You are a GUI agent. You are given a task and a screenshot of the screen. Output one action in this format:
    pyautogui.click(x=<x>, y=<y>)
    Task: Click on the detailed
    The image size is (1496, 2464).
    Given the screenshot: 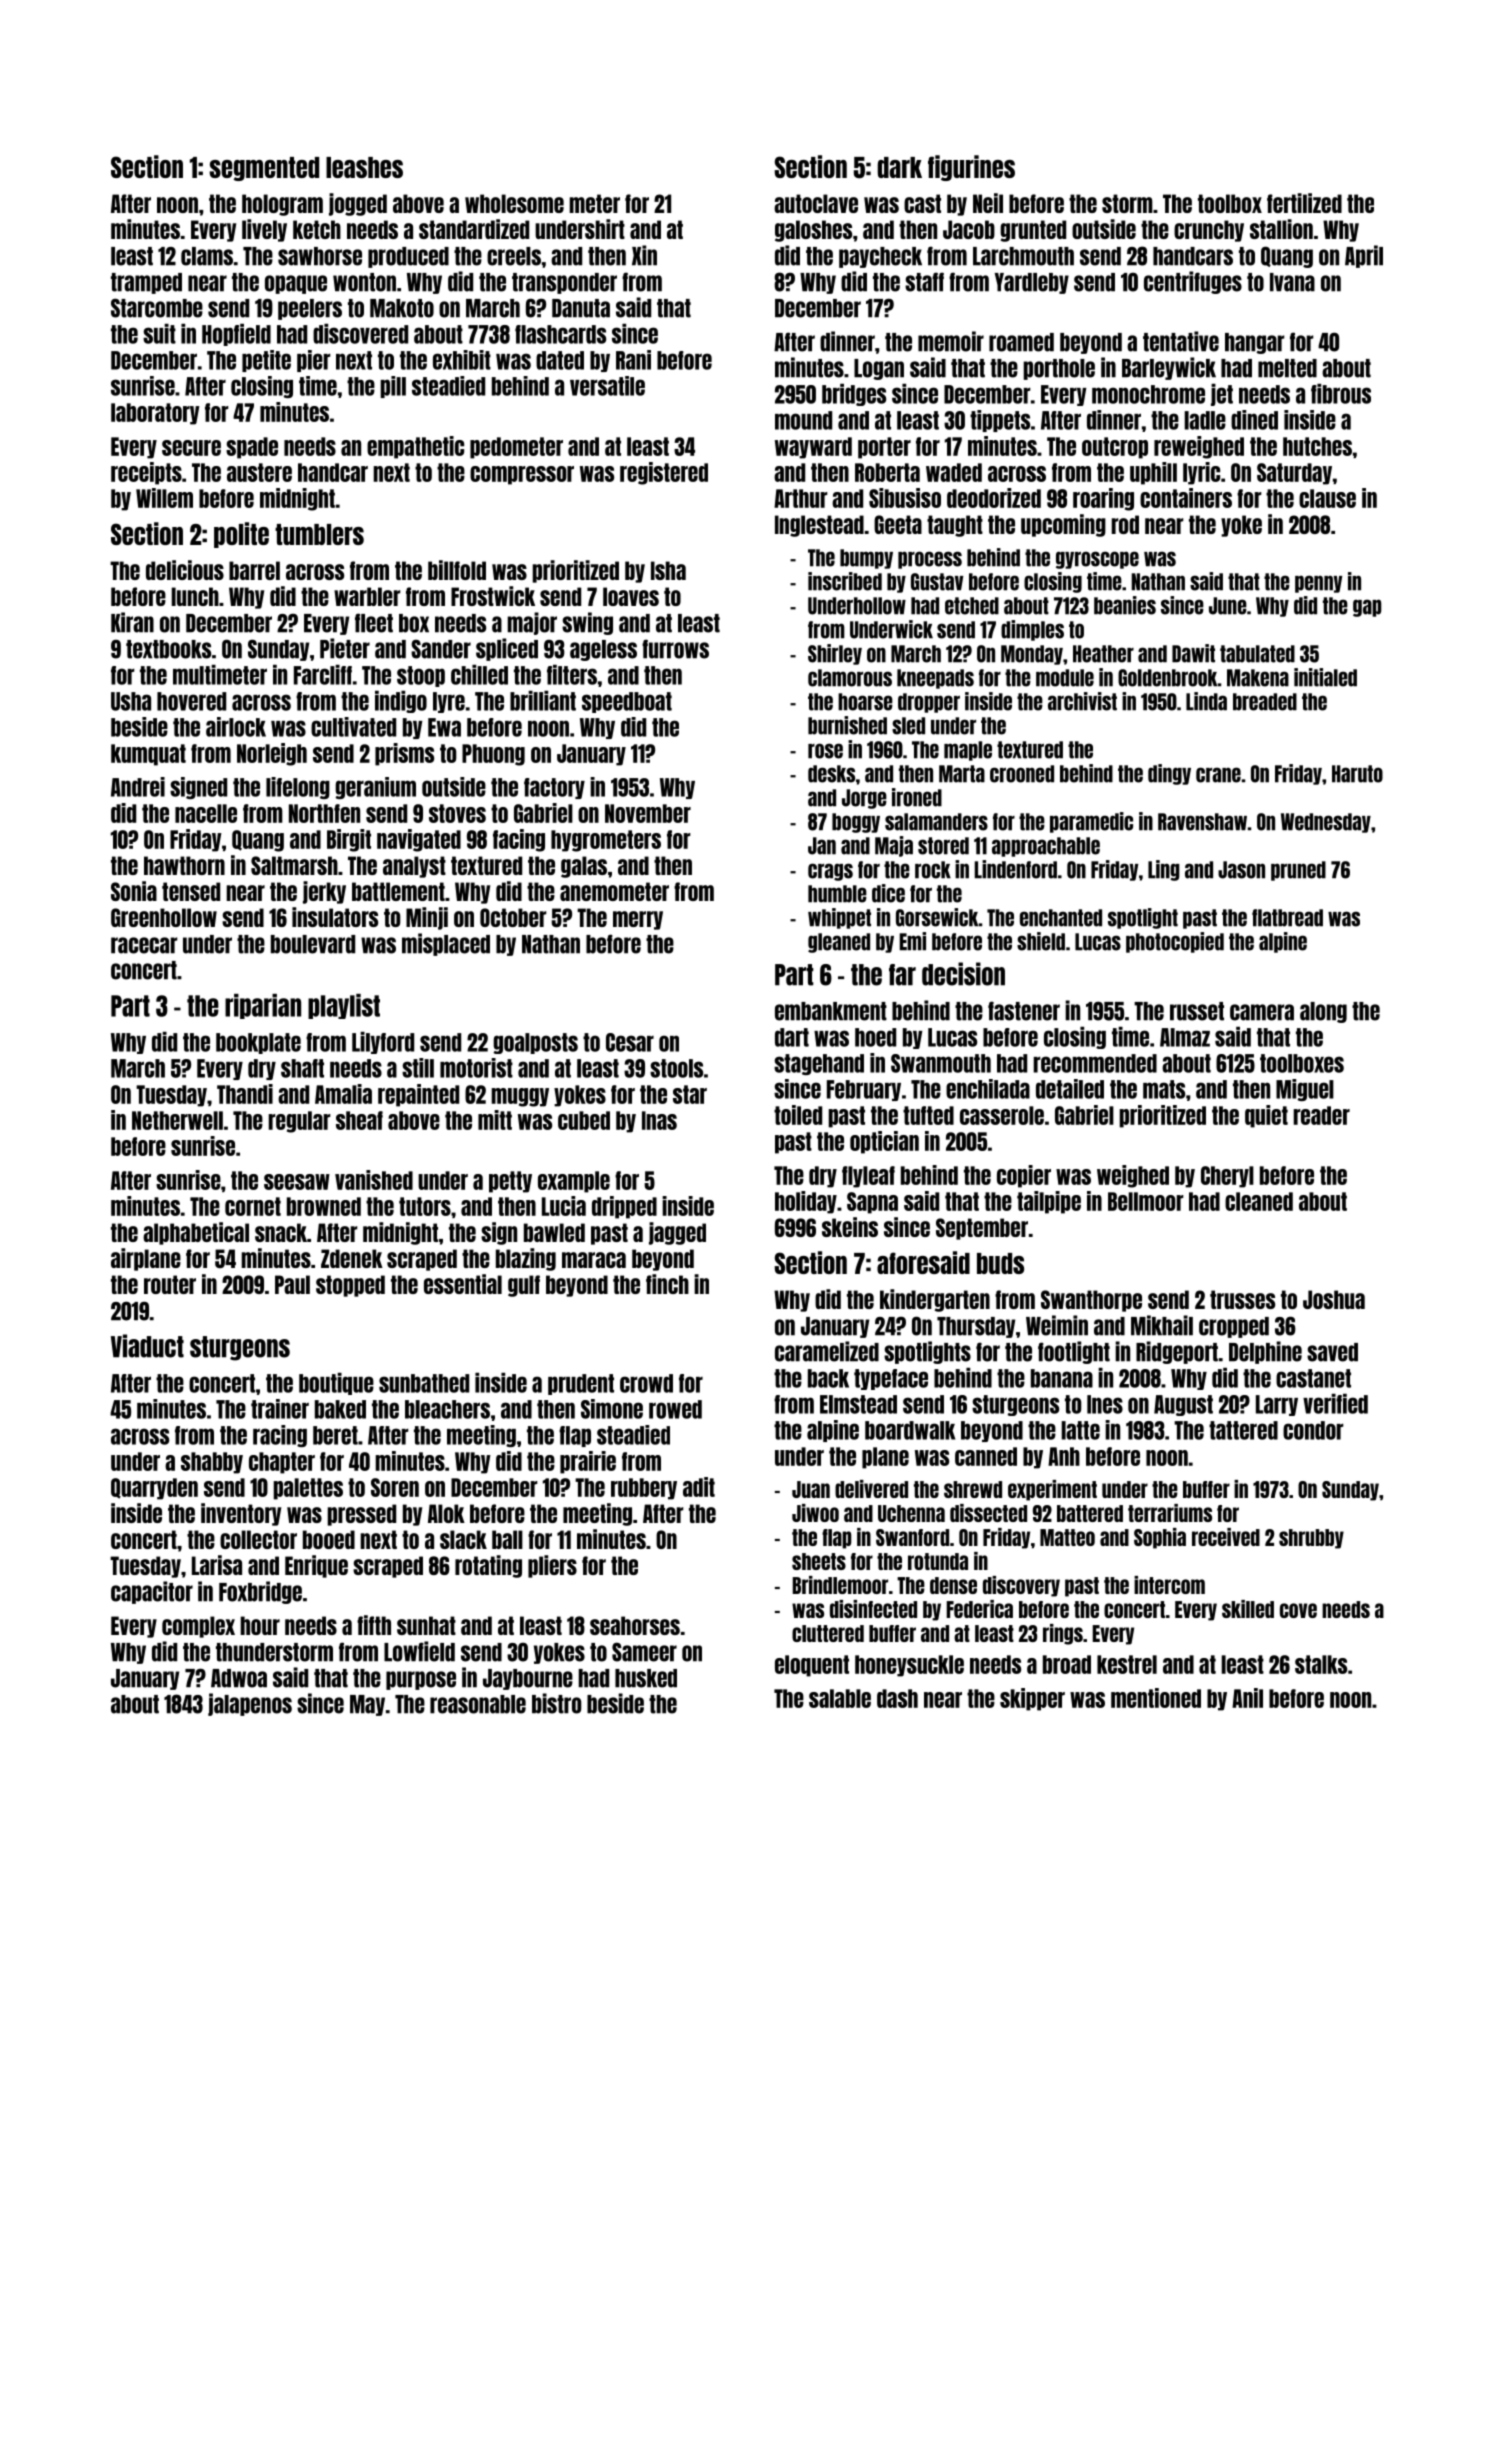 What is the action you would take?
    pyautogui.click(x=1070, y=1089)
